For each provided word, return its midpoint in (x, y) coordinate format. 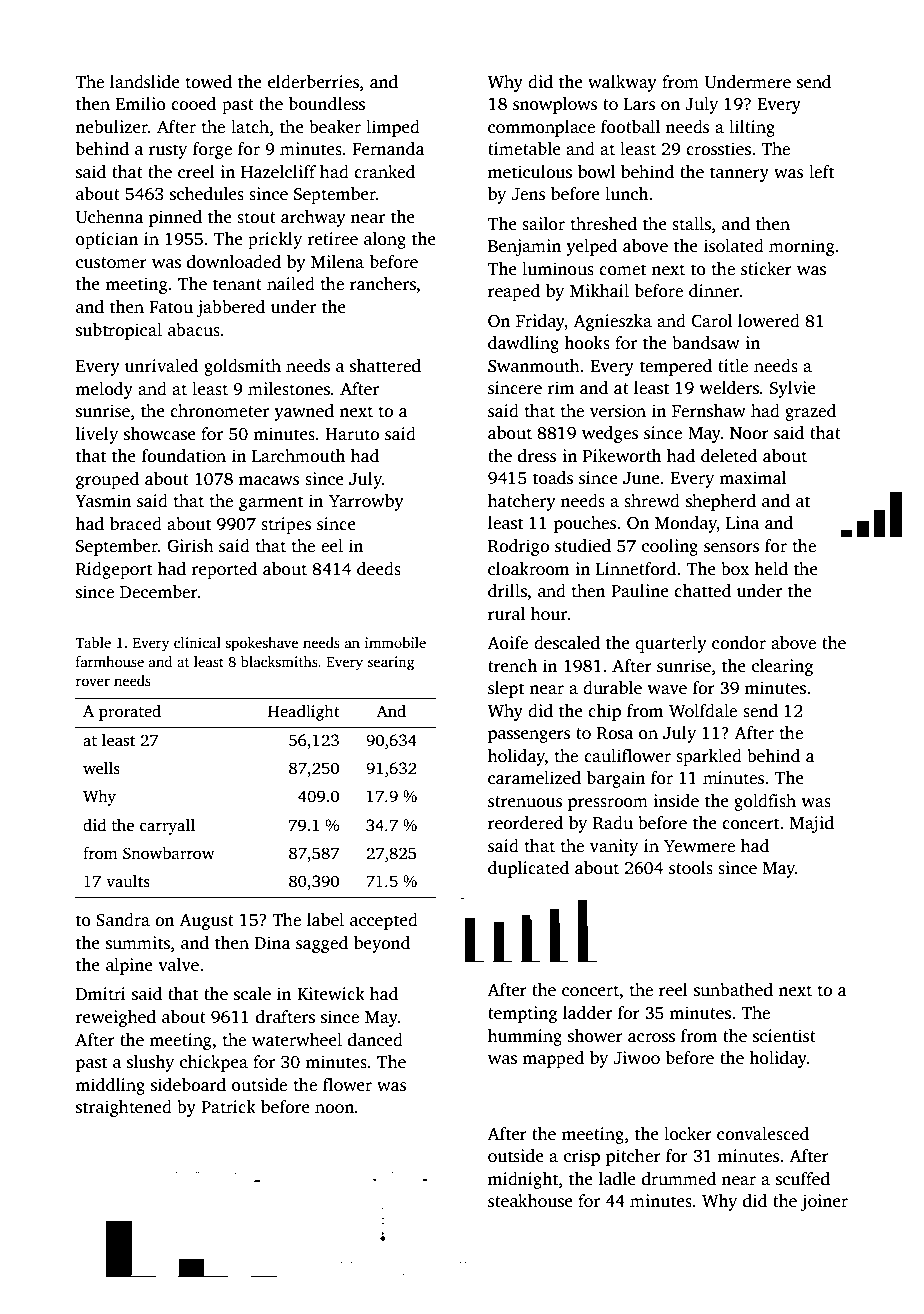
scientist (784, 1036)
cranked (384, 172)
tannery (739, 174)
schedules (207, 194)
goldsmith (242, 367)
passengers (529, 736)
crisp (582, 1157)
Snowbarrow (169, 853)
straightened (124, 1108)
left (821, 172)
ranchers (383, 284)
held (771, 569)
